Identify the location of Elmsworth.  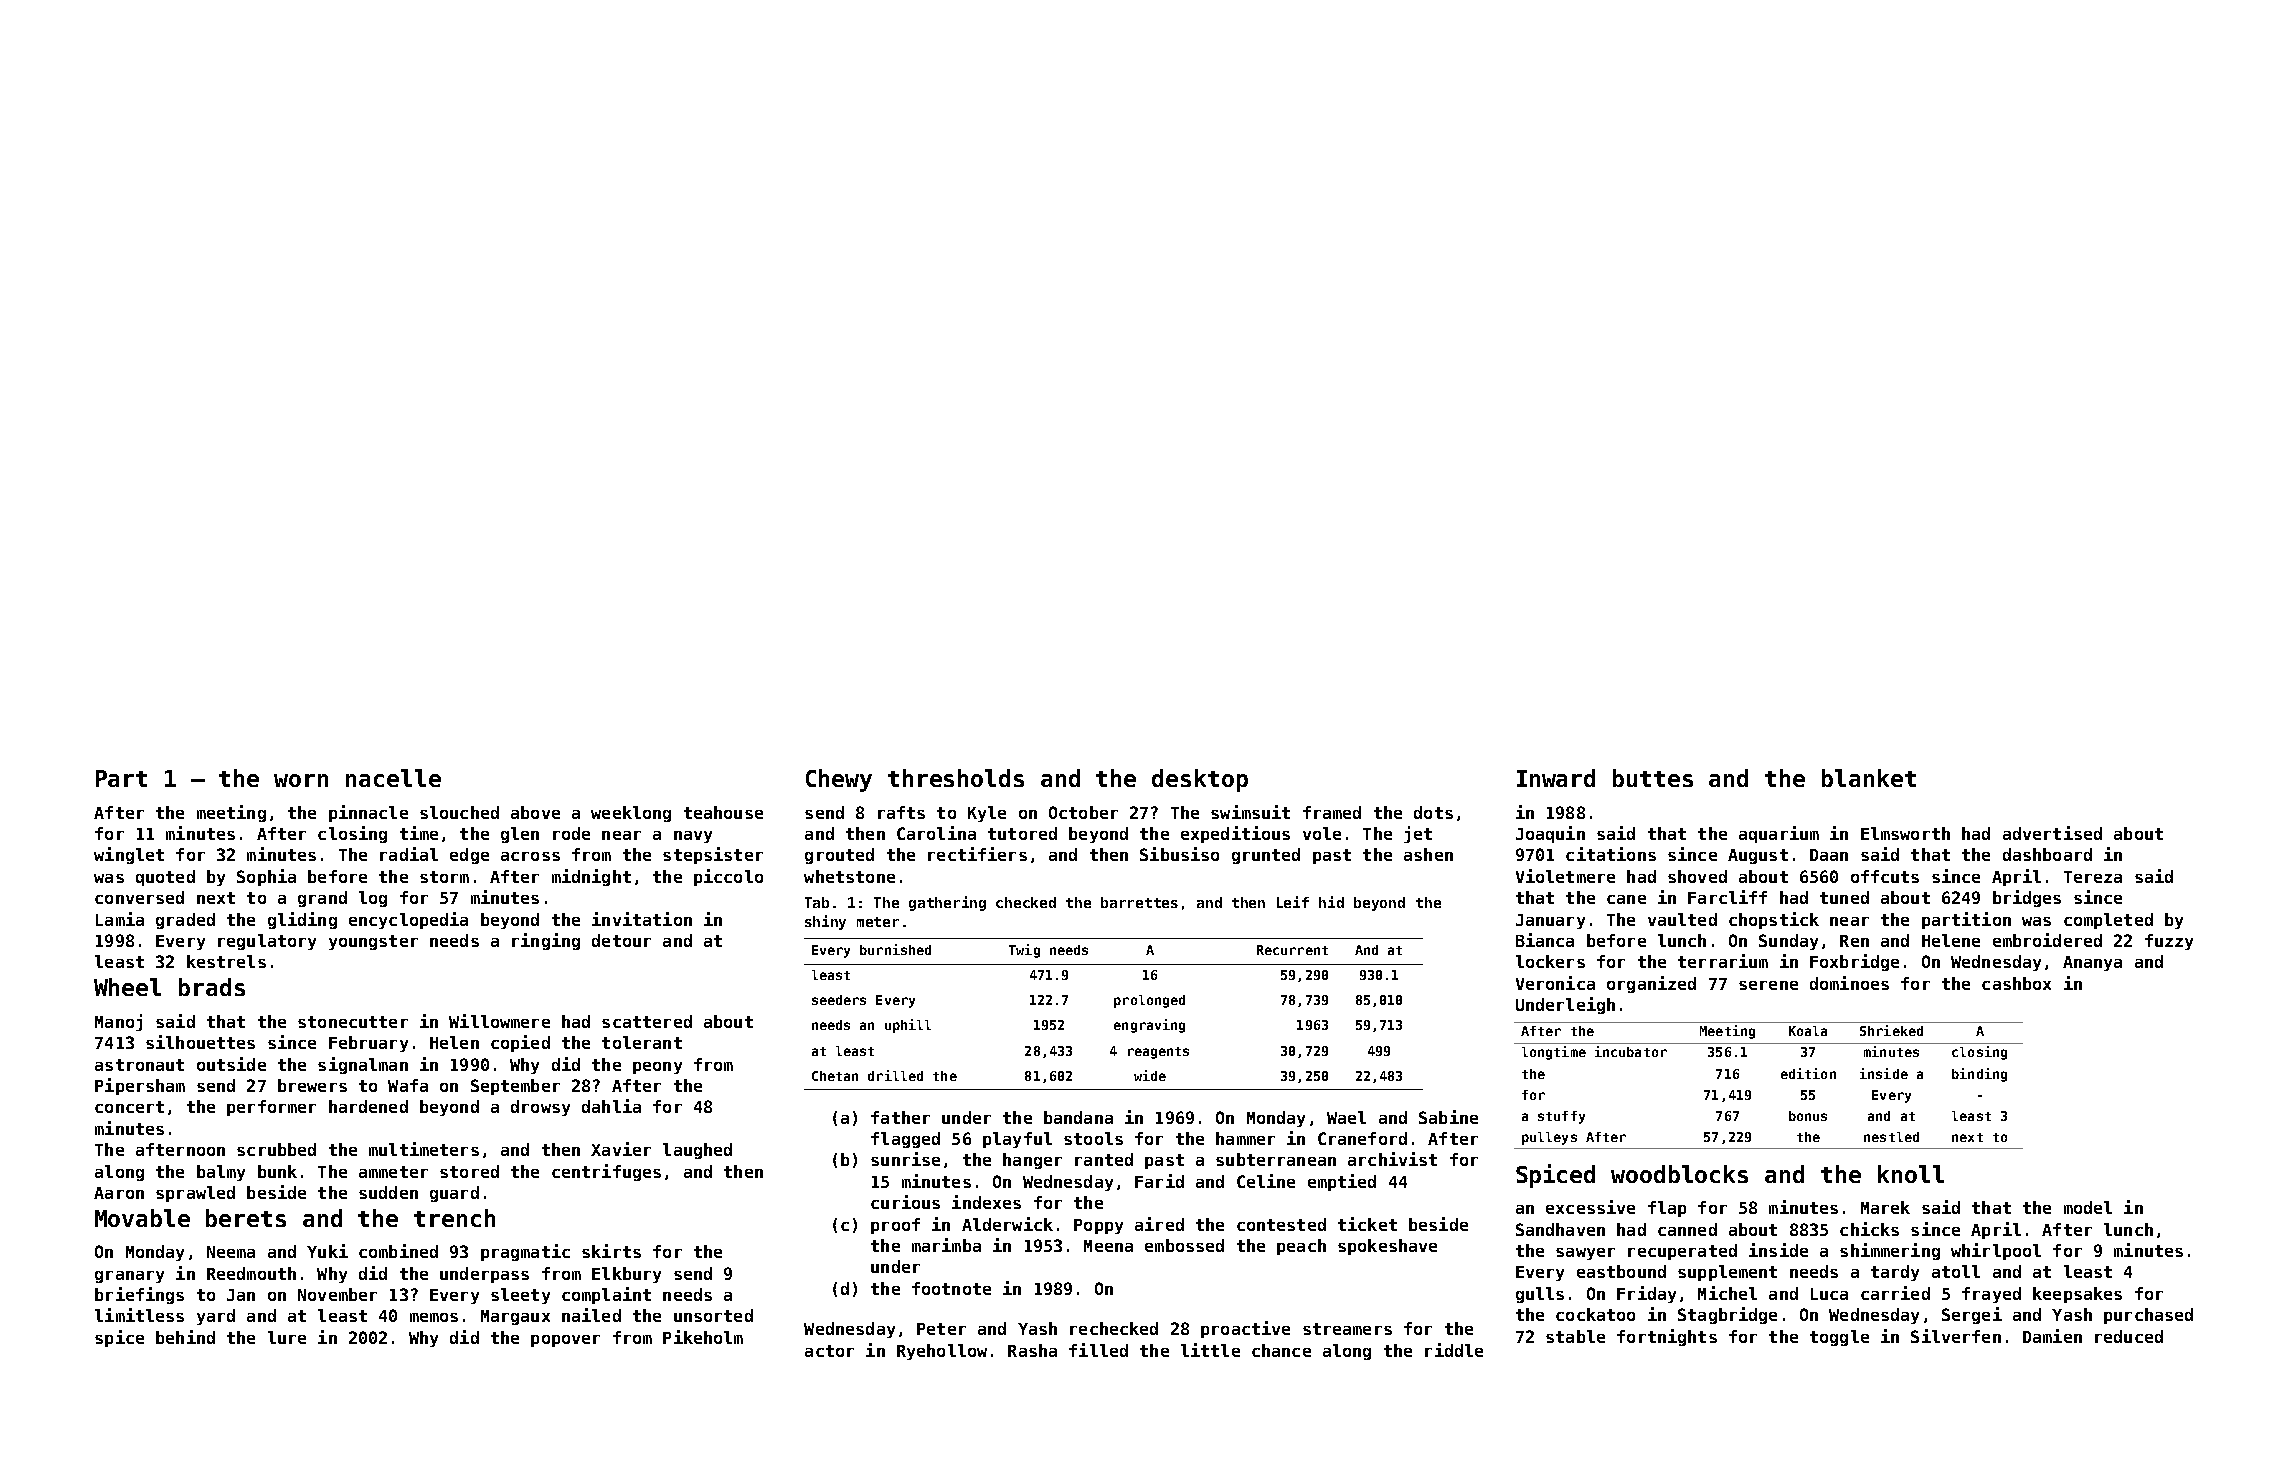
(1905, 833).
